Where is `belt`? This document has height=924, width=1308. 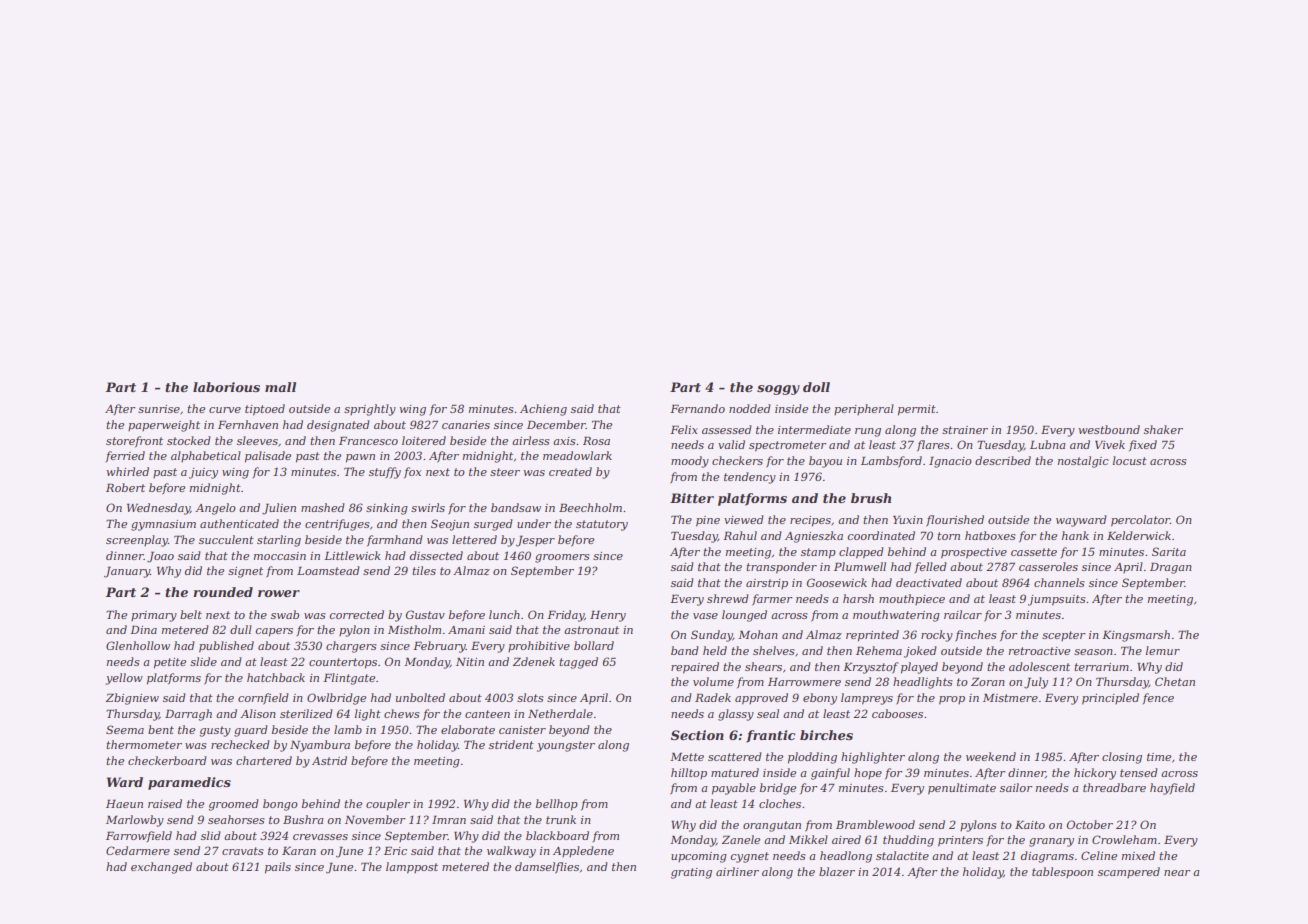 belt is located at coordinates (191, 614).
